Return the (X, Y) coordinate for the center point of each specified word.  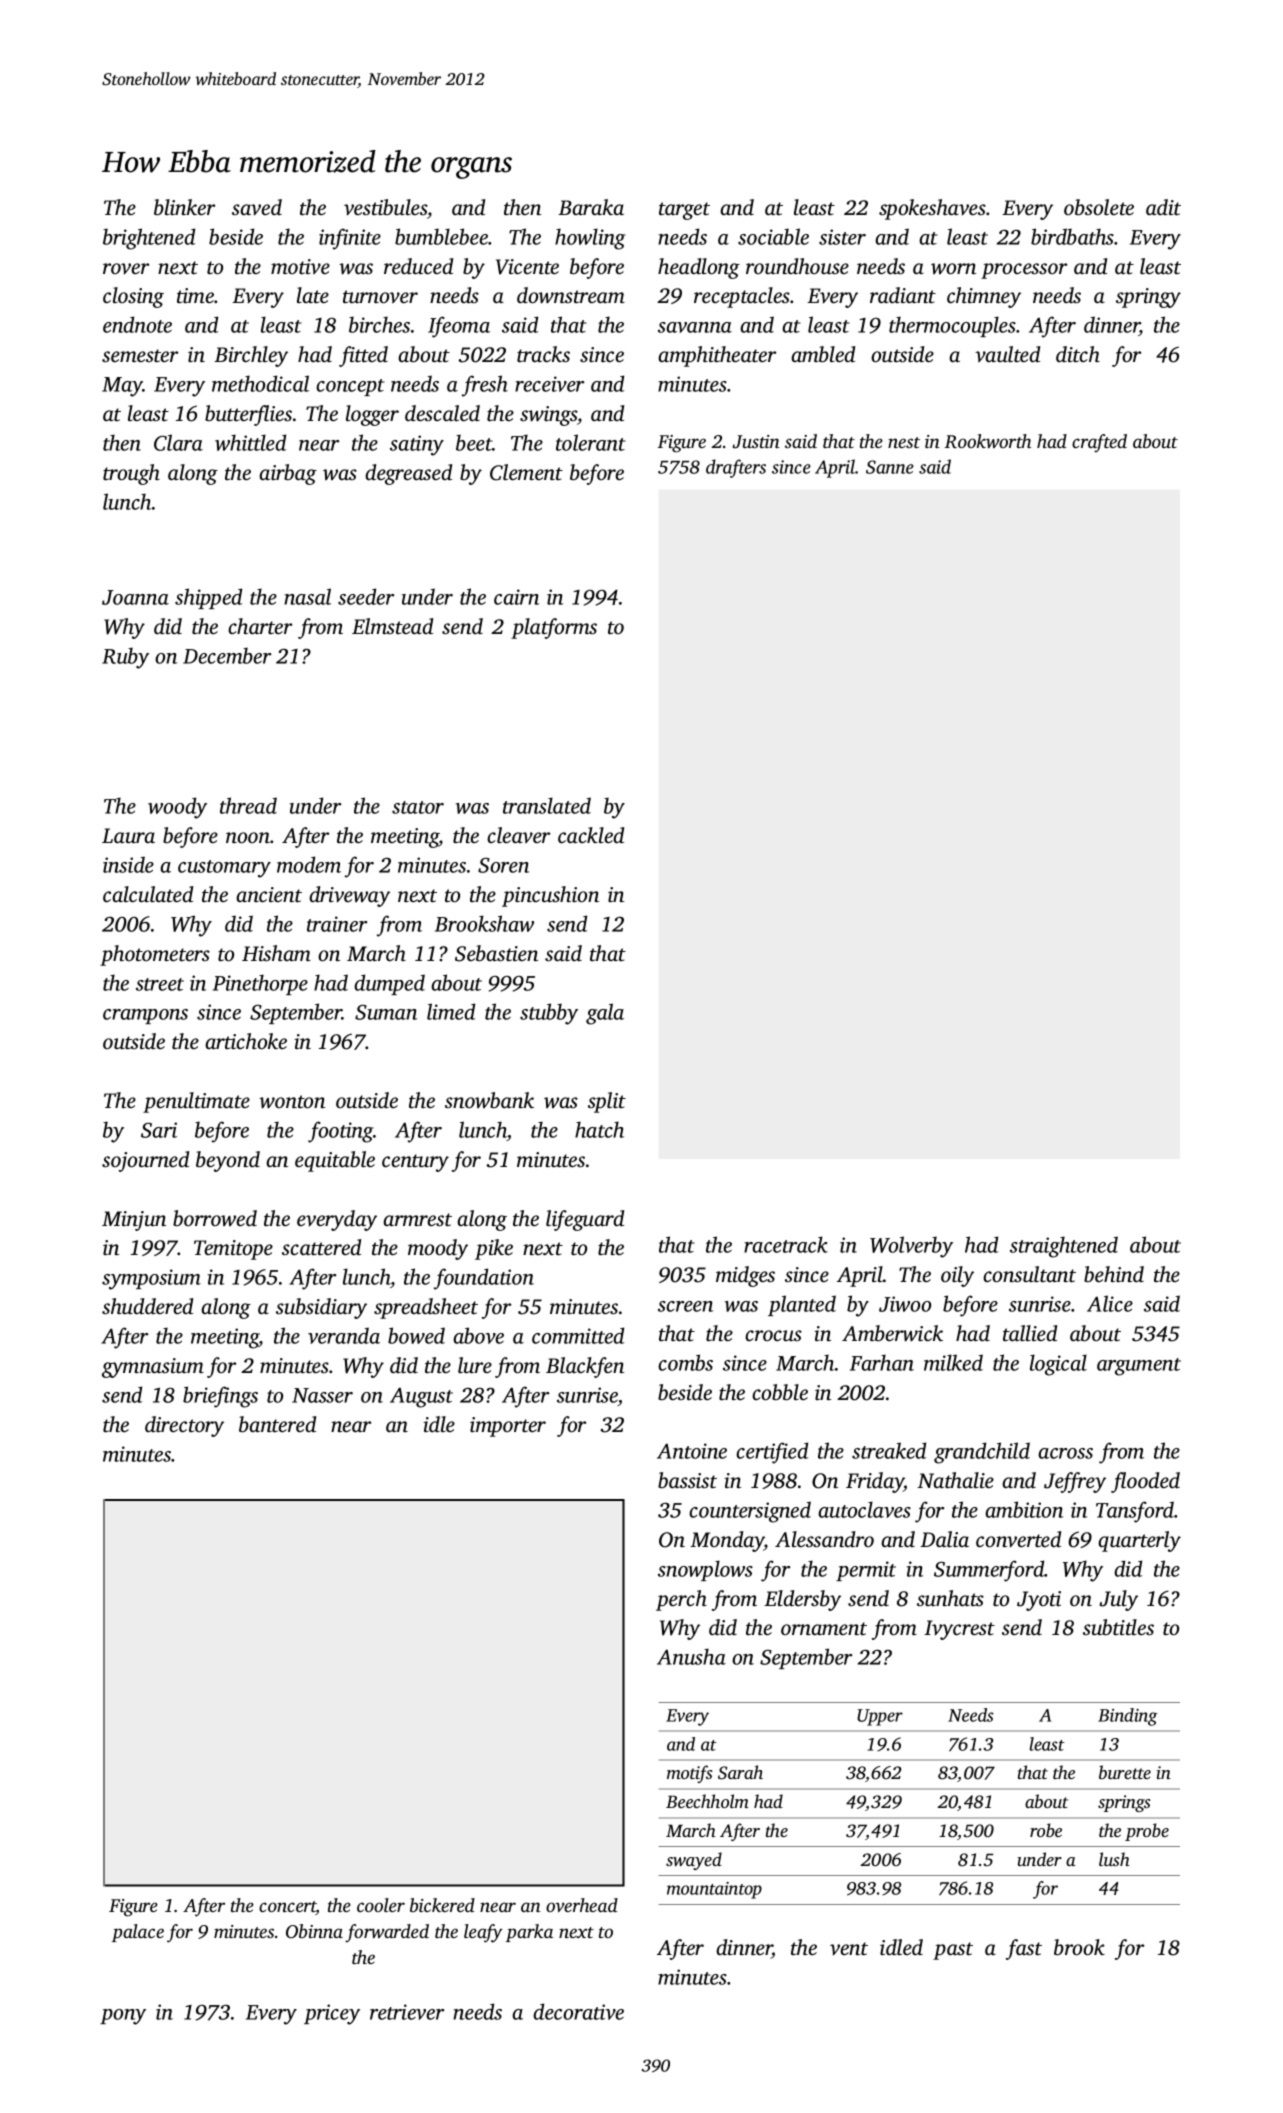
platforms (554, 628)
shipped (208, 598)
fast (1024, 1949)
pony (123, 2017)
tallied (1030, 1333)
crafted (1099, 443)
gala (605, 1014)
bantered (277, 1424)
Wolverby (911, 1247)
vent (849, 1948)
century (415, 1163)
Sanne (890, 467)
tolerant (591, 442)
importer (508, 1427)
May (122, 387)
